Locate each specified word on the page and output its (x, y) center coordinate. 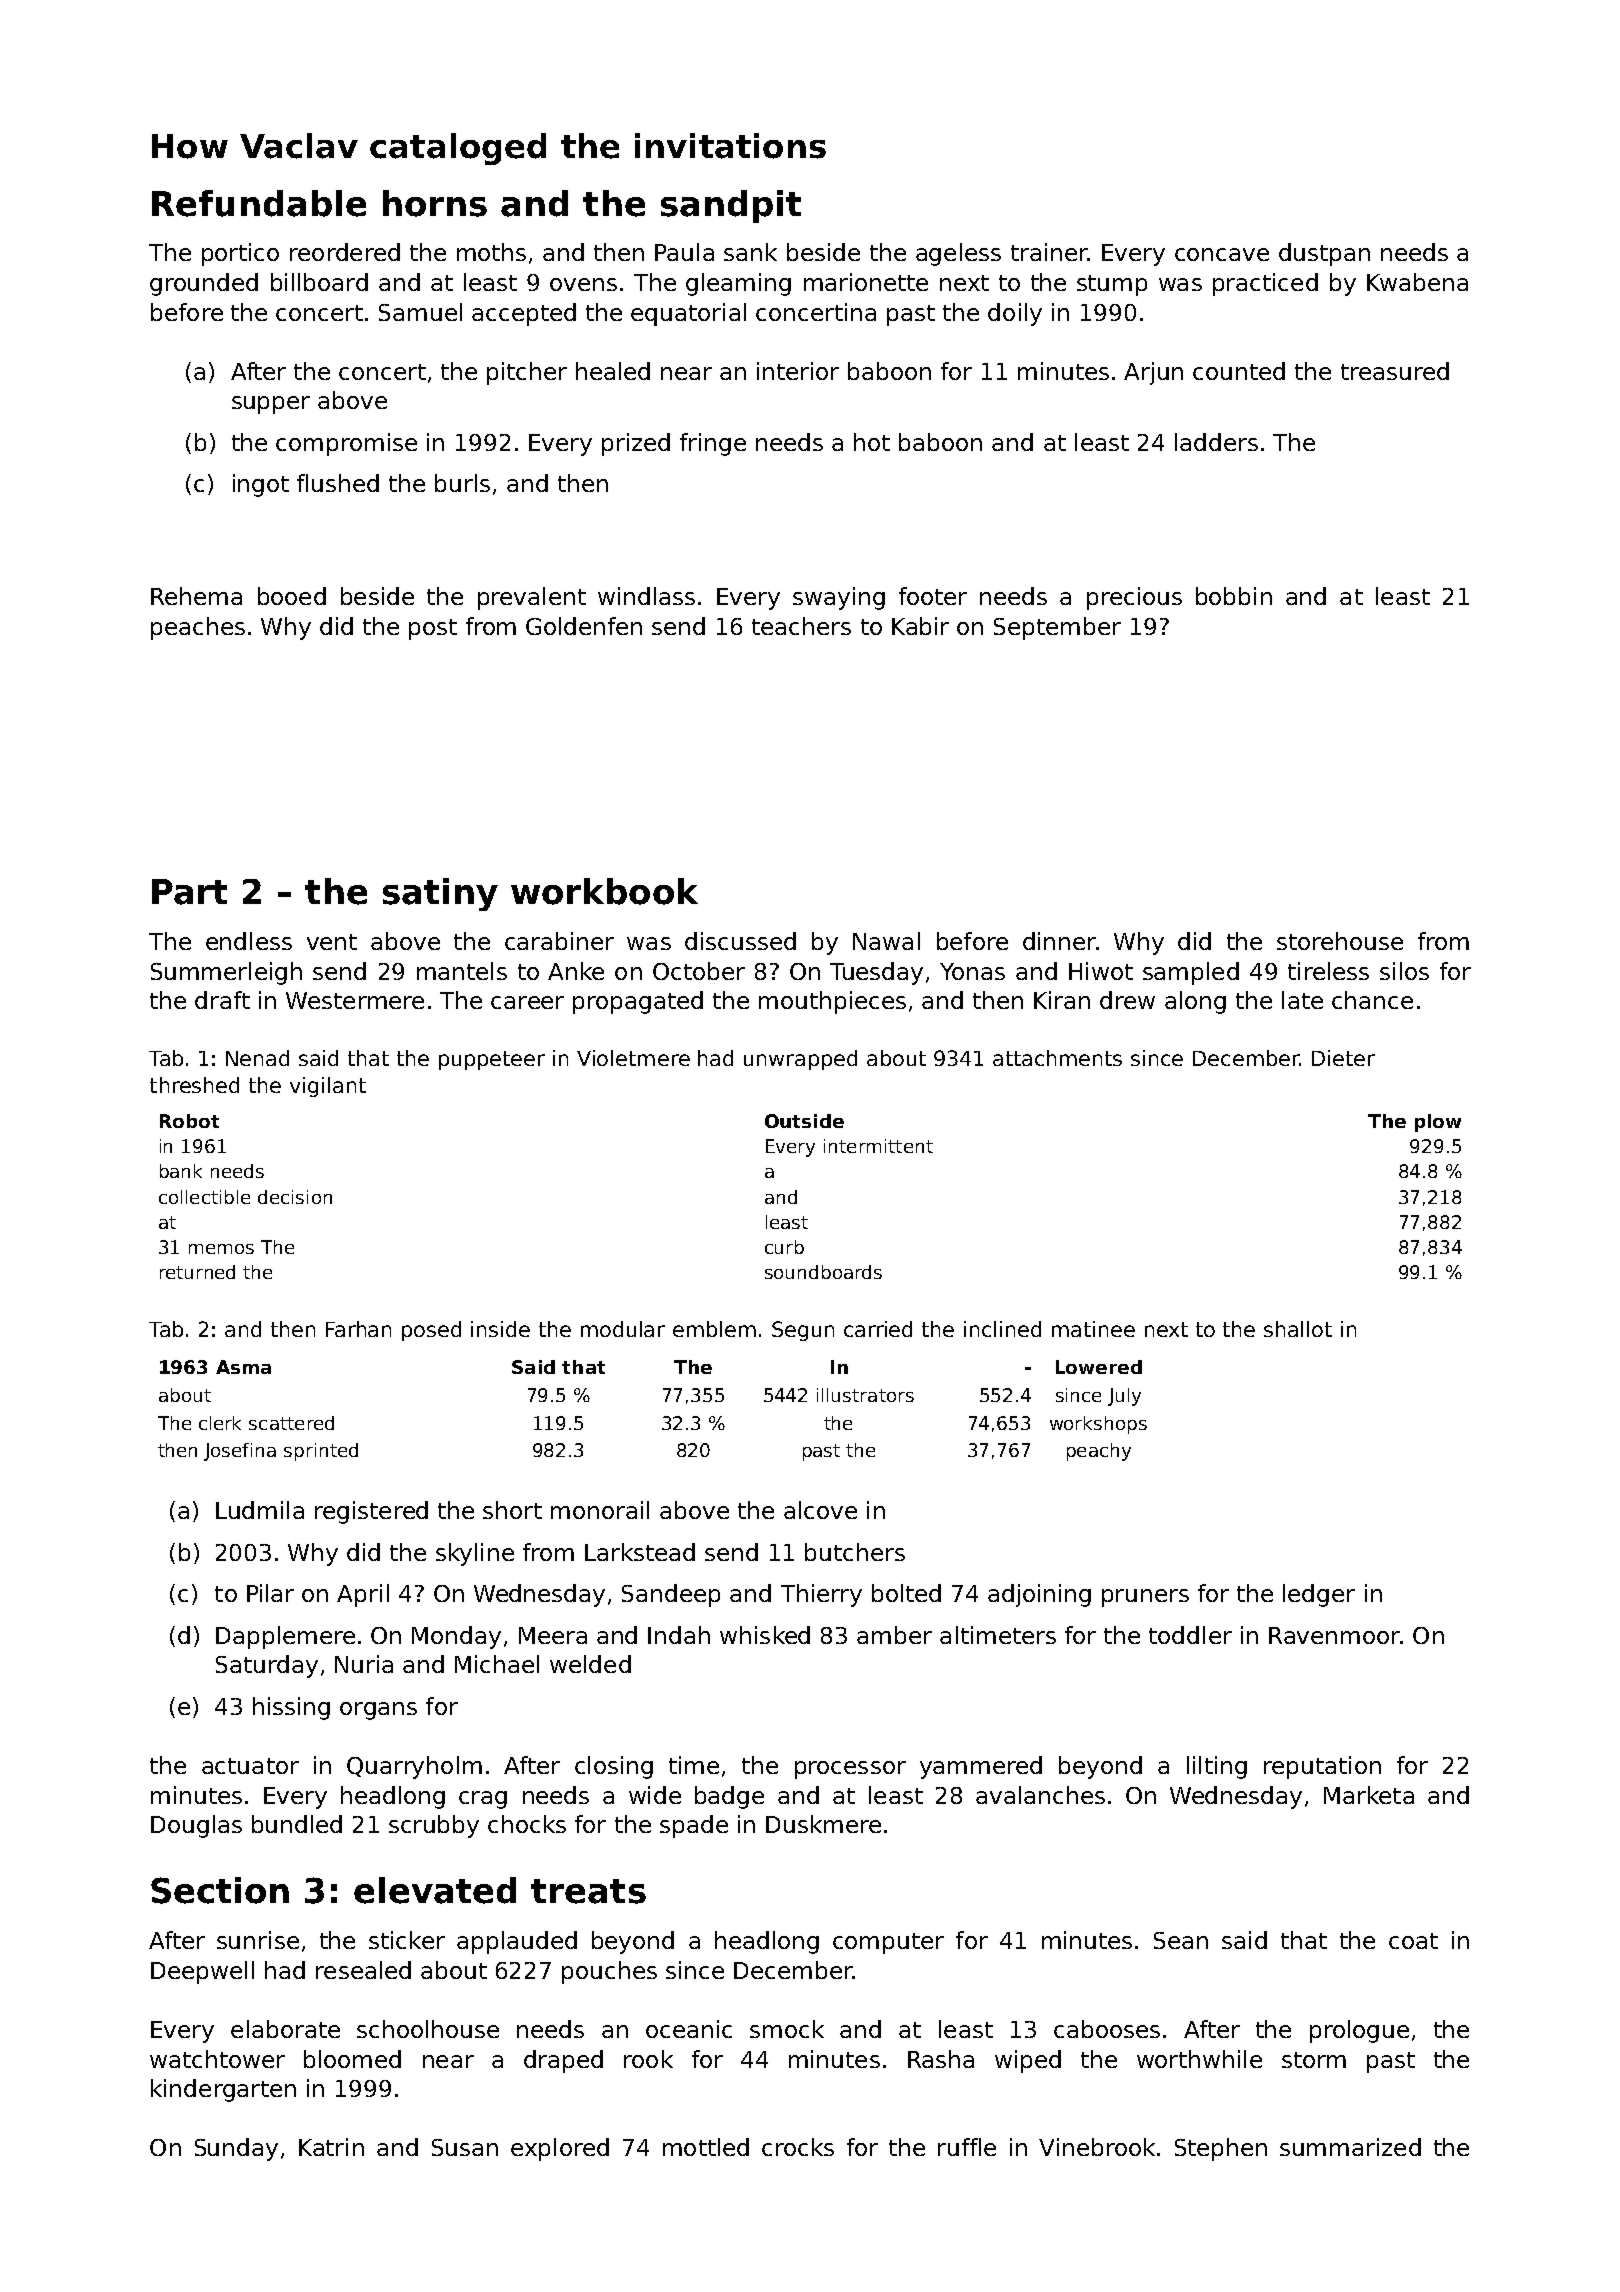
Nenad (257, 1058)
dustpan (1324, 254)
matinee (1093, 1329)
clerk (220, 1423)
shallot (1298, 1329)
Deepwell (202, 1972)
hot (872, 442)
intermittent (878, 1146)
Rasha (941, 2059)
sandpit (731, 206)
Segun (803, 1331)
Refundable (259, 203)
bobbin (1234, 596)
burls (462, 483)
